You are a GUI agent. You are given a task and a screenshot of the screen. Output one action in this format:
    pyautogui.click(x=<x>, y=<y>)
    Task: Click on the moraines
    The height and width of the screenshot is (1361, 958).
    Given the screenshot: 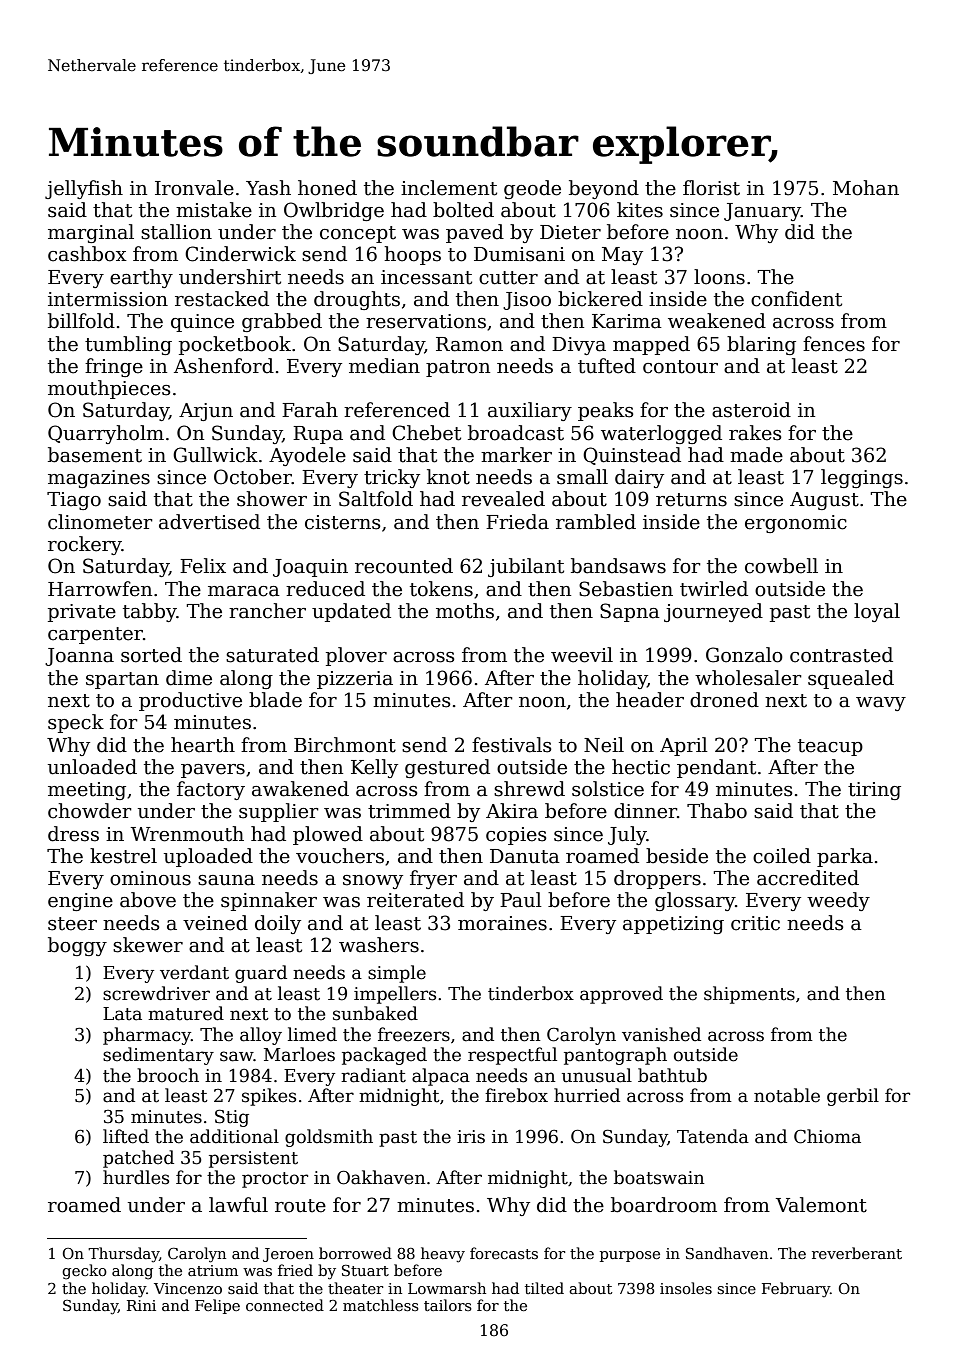 What is the action you would take?
    pyautogui.click(x=502, y=923)
